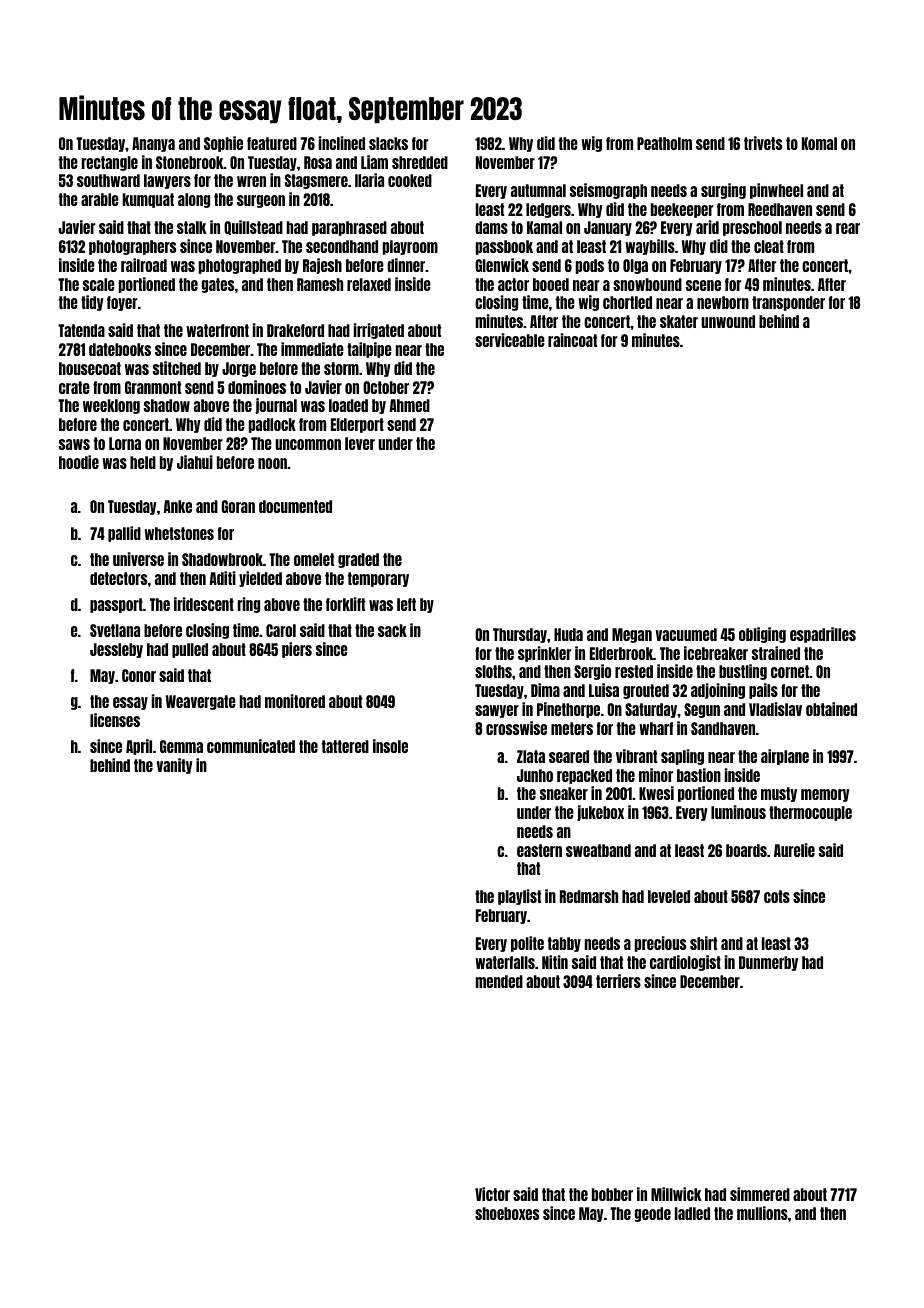 This screenshot has height=1308, width=924. Describe the element at coordinates (685, 963) in the screenshot. I see `cardiologist` at that location.
